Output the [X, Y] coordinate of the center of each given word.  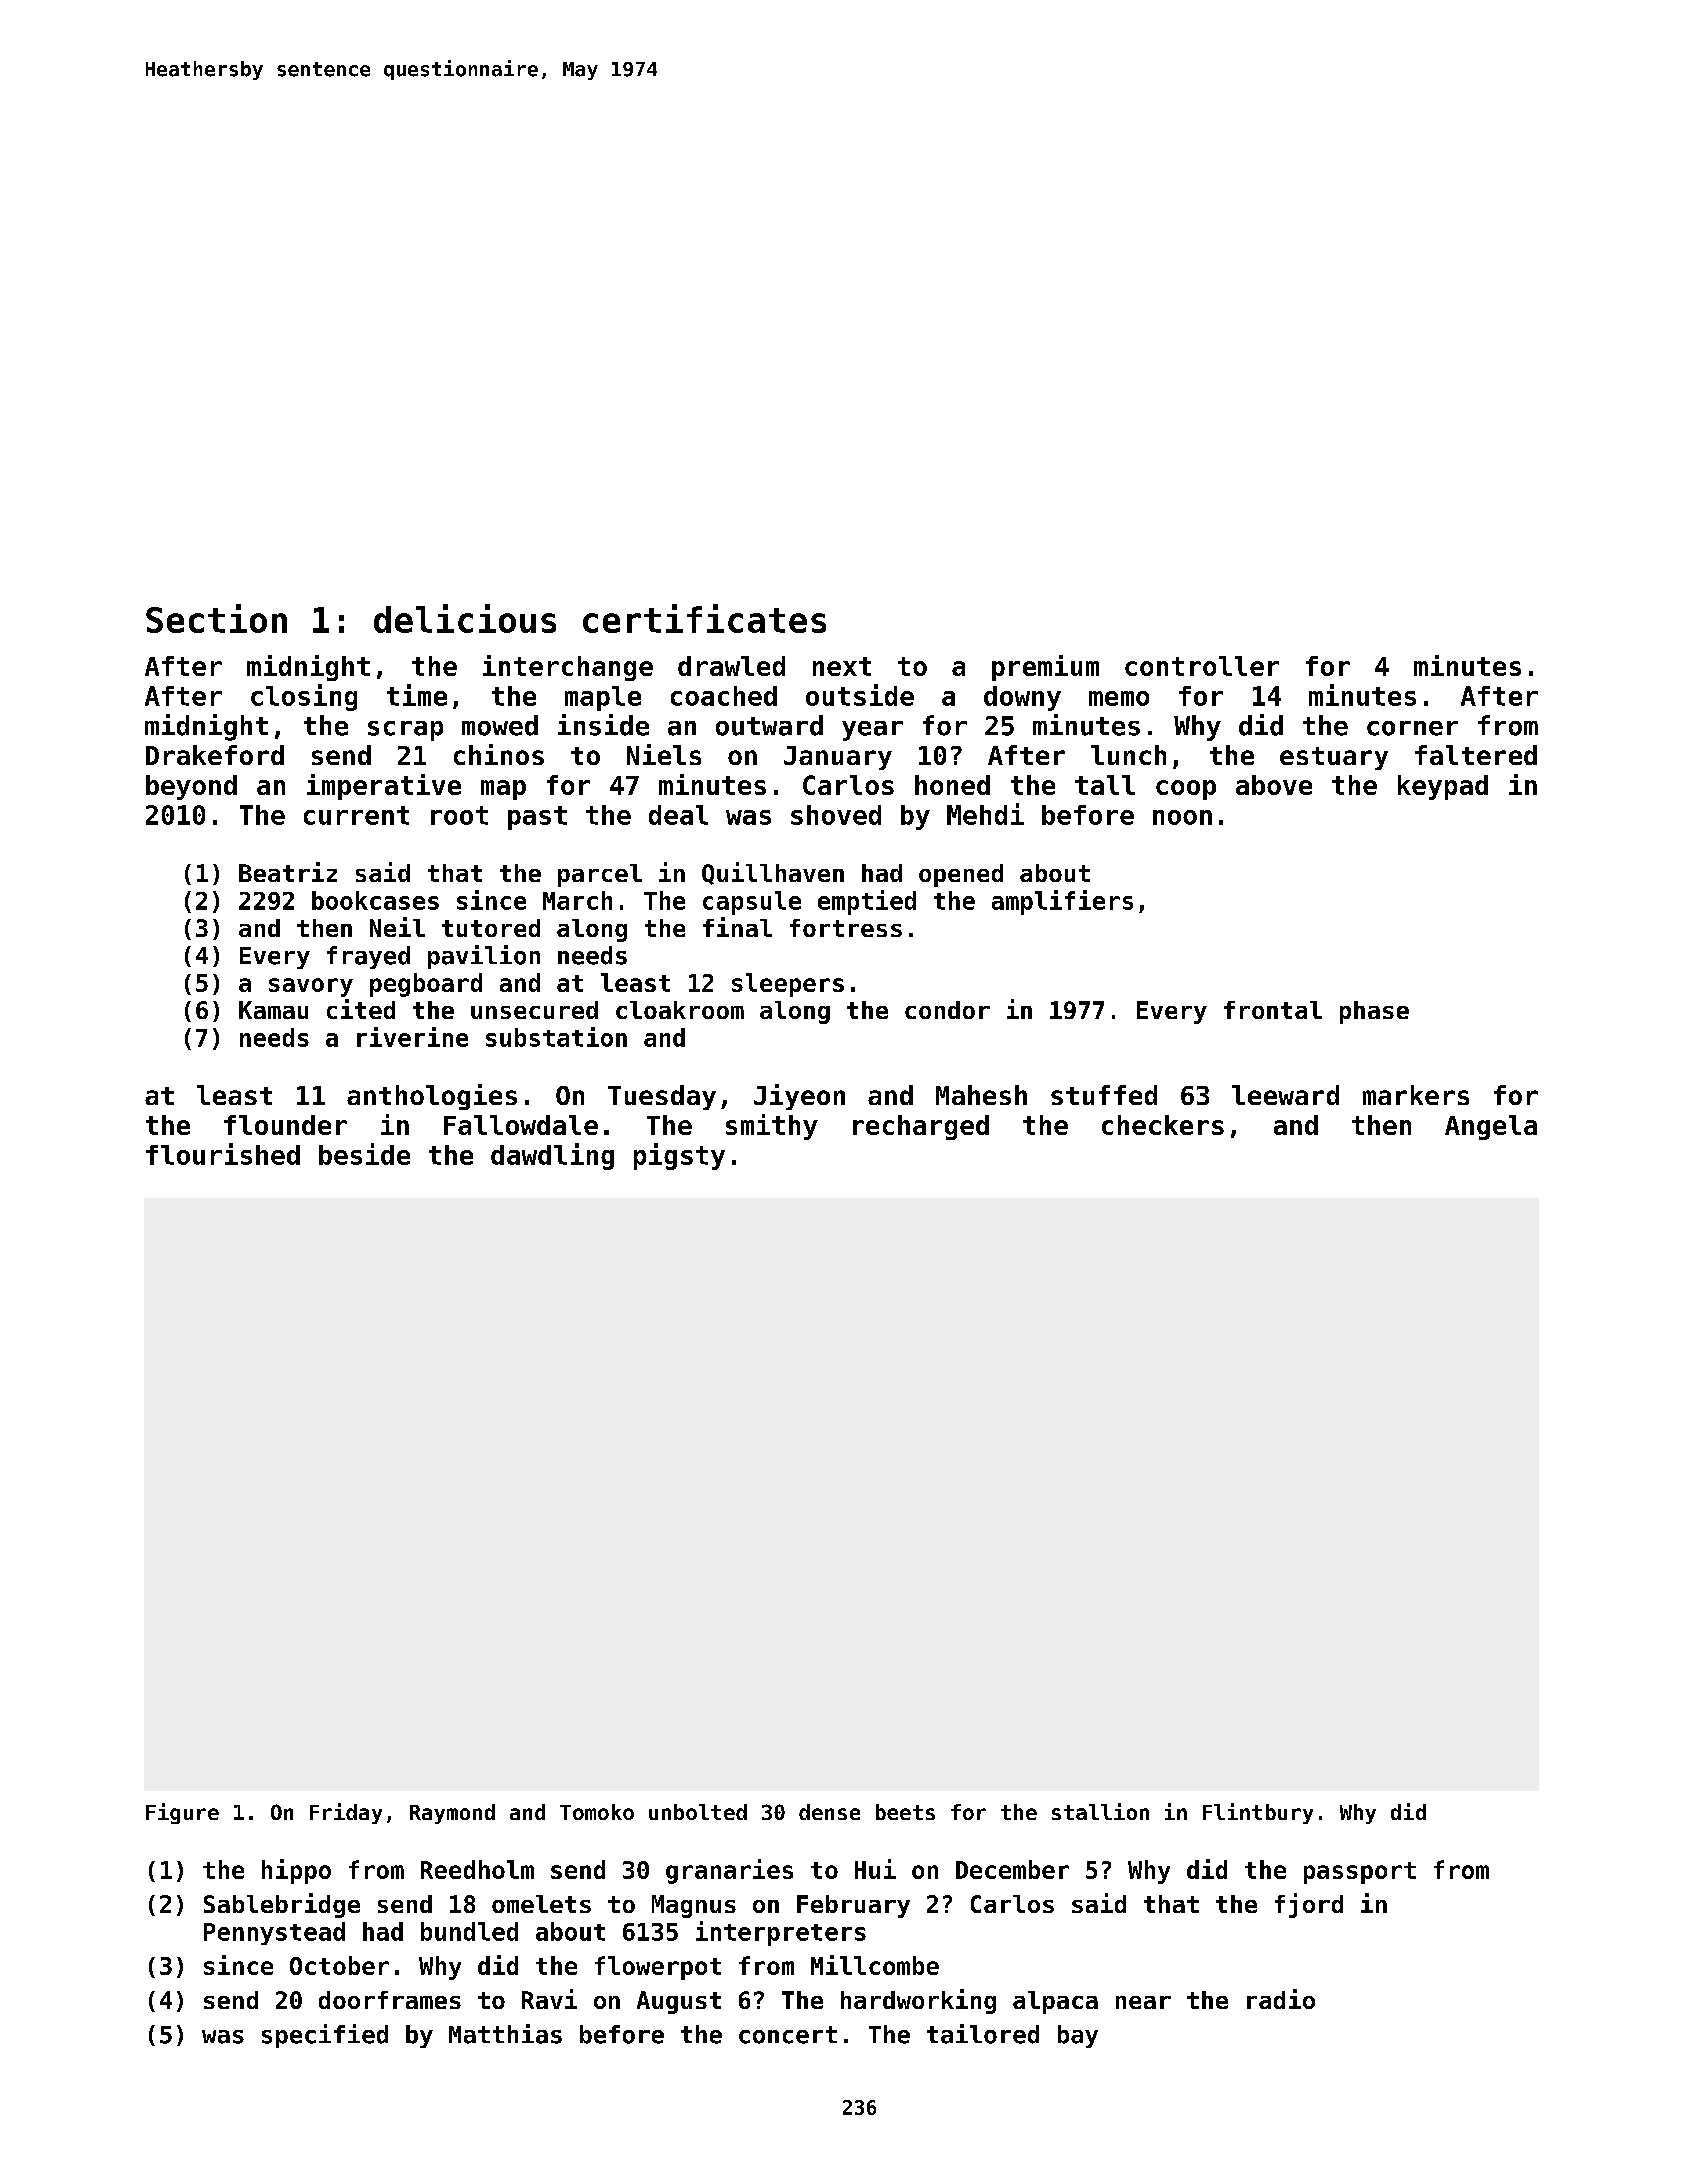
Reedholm [477, 1869]
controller [1202, 666]
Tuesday [662, 1097]
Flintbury [1258, 1813]
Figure [182, 1813]
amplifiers [1062, 902]
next [842, 666]
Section [216, 618]
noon [1182, 817]
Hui [875, 1869]
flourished [223, 1154]
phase [1374, 1012]
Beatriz [288, 872]
